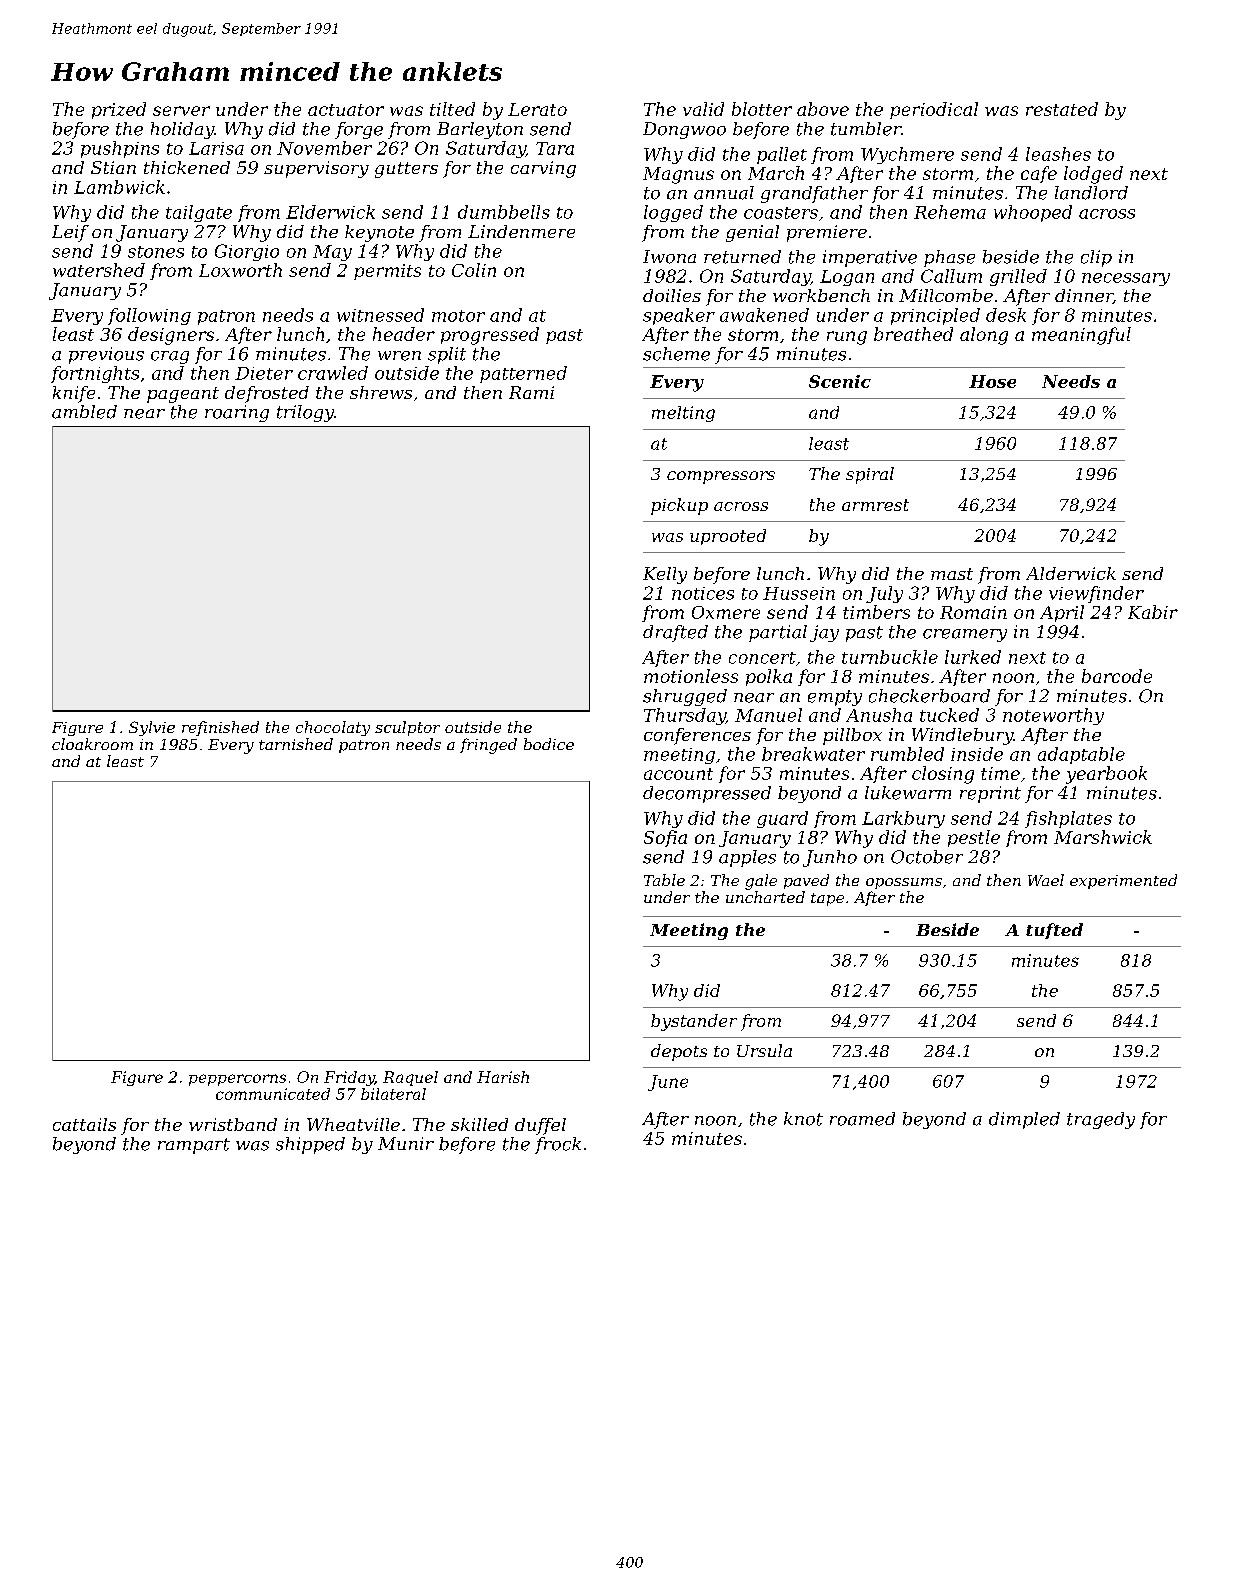 This screenshot has height=1596, width=1233. Describe the element at coordinates (1062, 109) in the screenshot. I see `restated` at that location.
